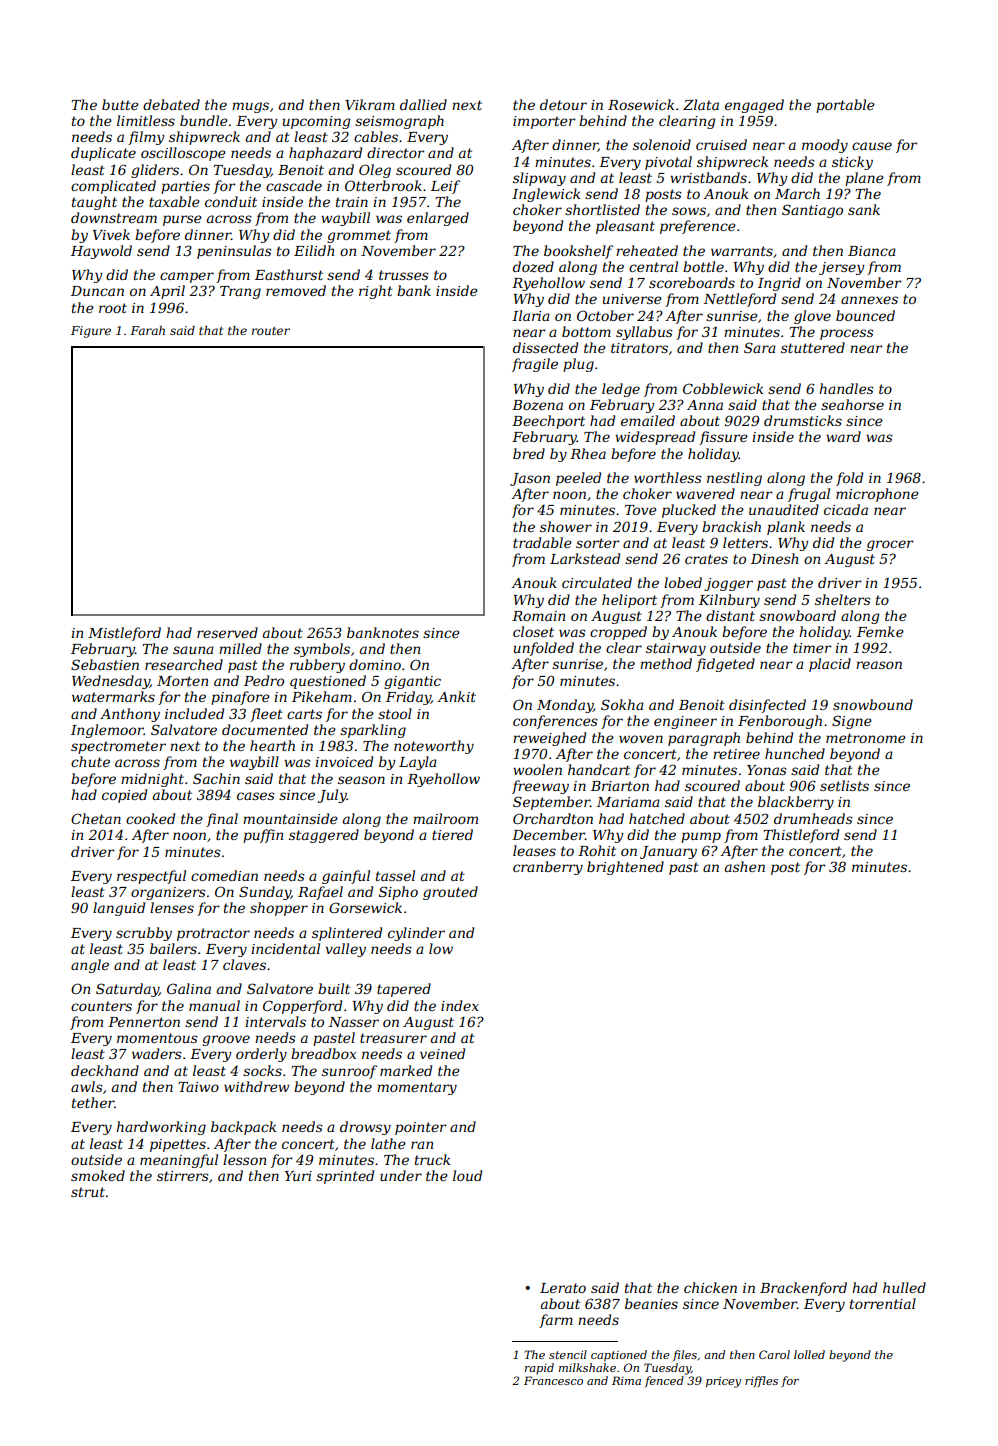 Image resolution: width=998 pixels, height=1446 pixels. What do you see at coordinates (88, 1192) in the page?
I see `strut` at bounding box center [88, 1192].
